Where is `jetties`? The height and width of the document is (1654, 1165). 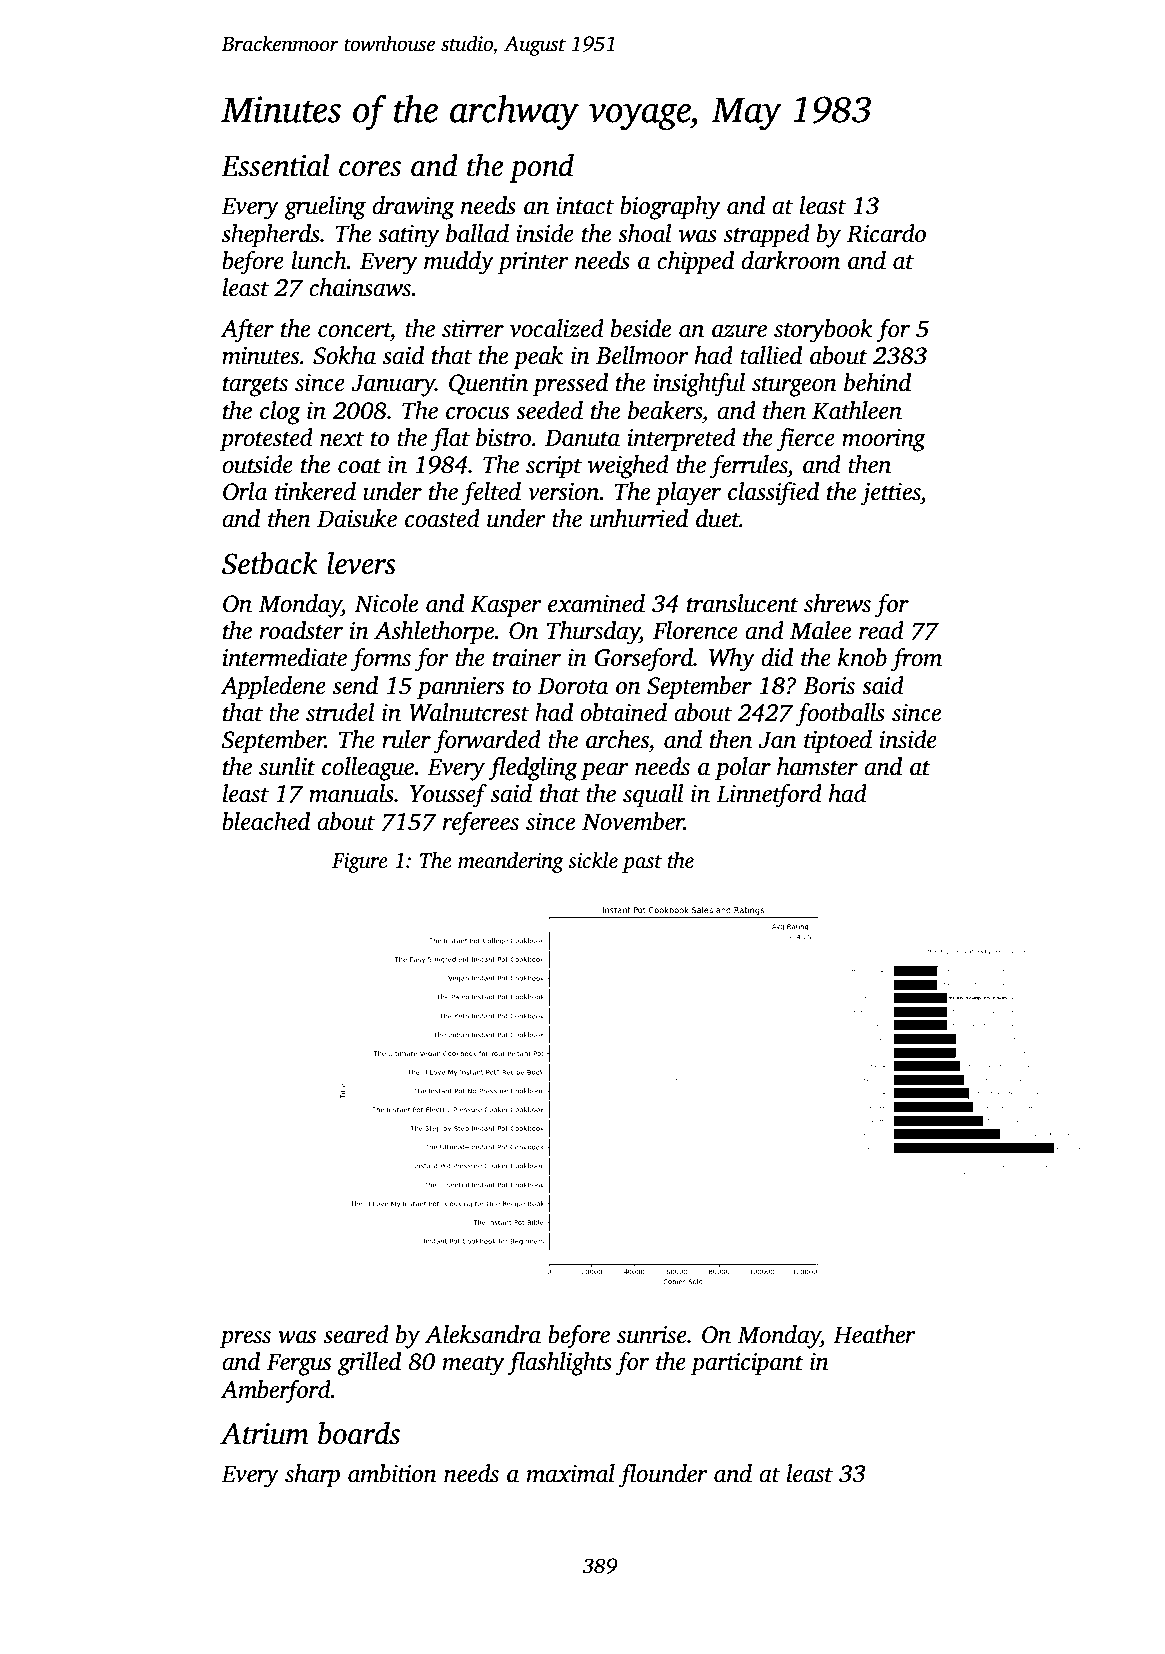
jetties is located at coordinates (890, 494).
